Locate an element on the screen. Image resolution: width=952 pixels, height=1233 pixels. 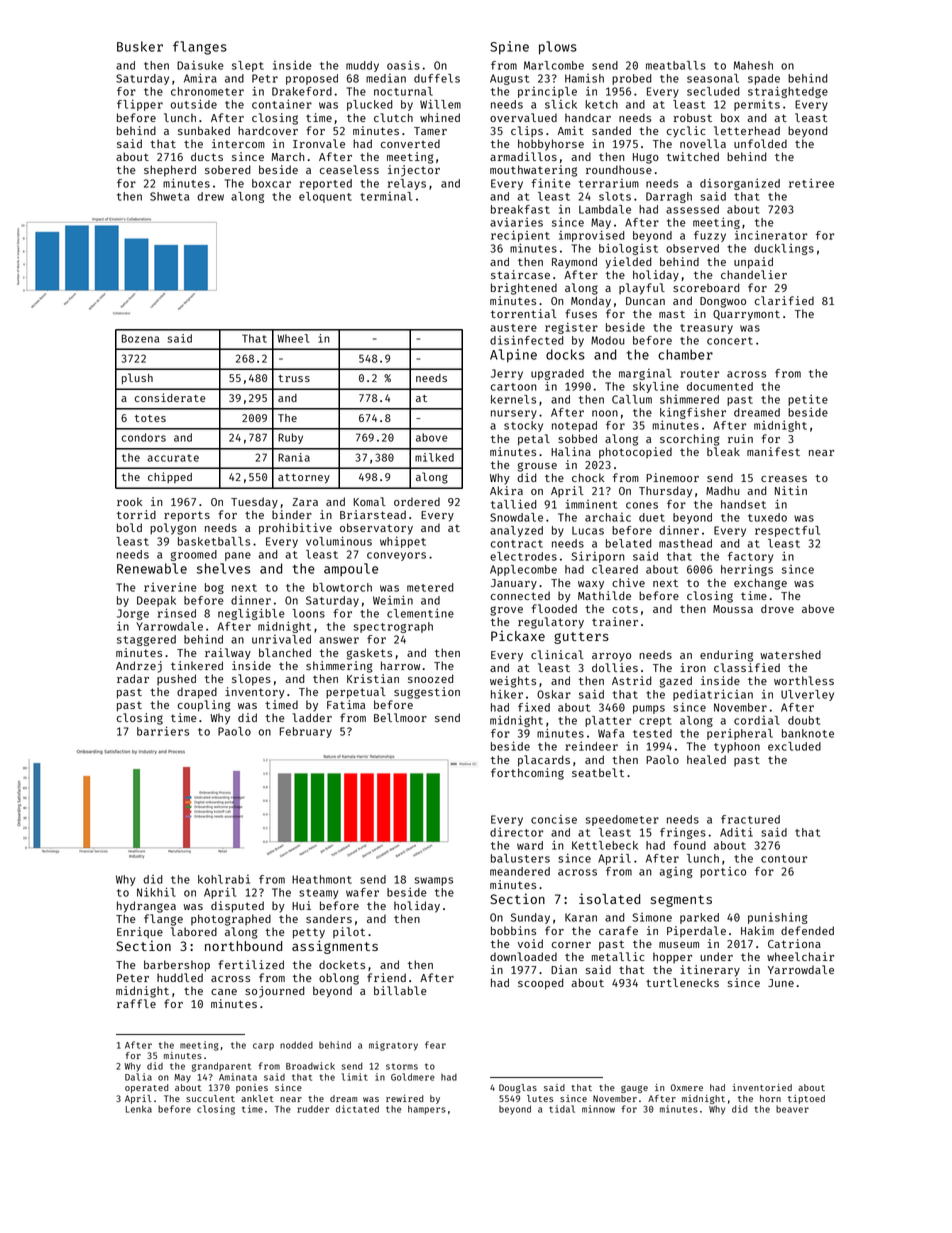
grandparent is located at coordinates (221, 1067).
